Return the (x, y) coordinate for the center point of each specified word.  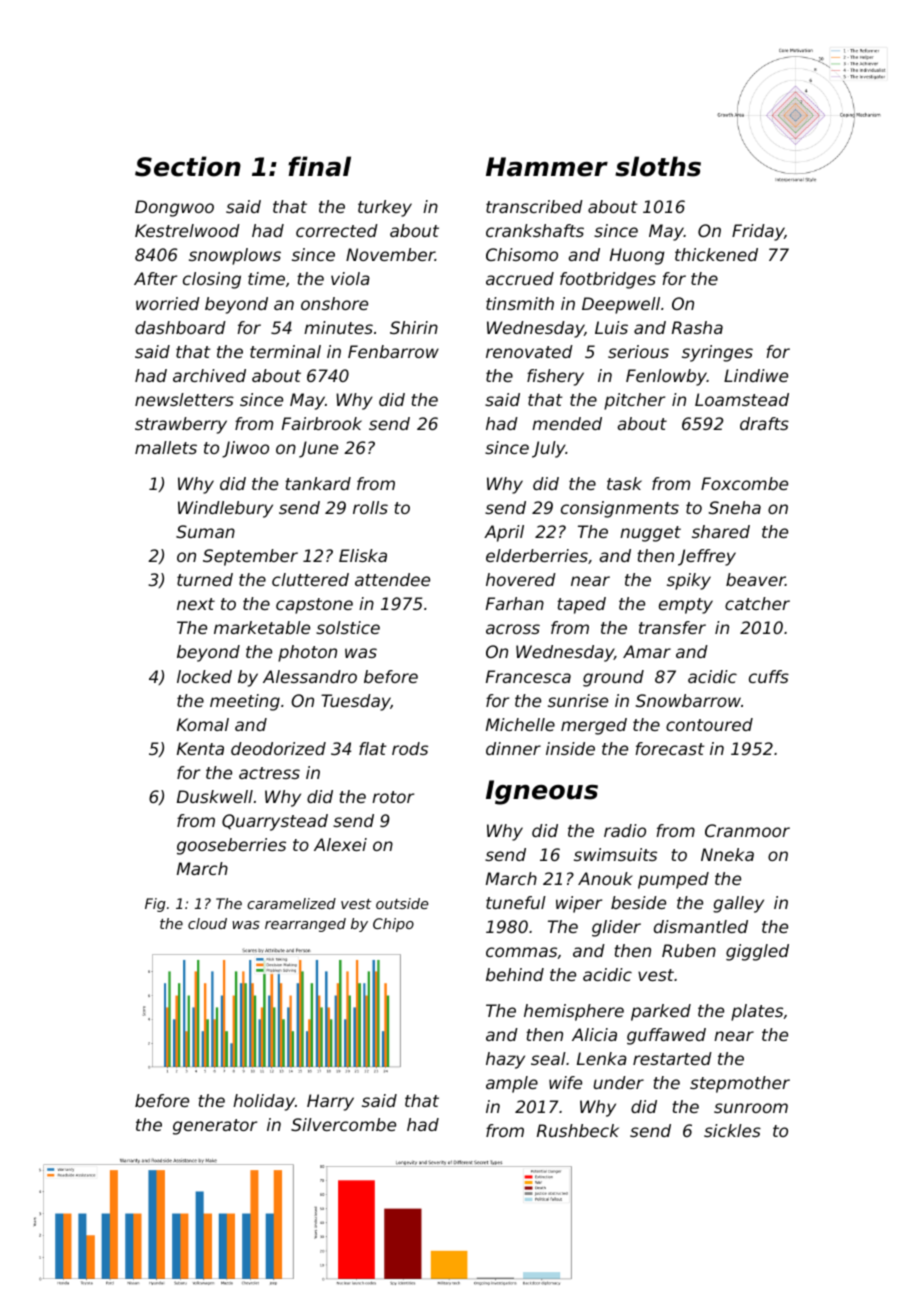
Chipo (393, 925)
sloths (658, 166)
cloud (207, 923)
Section (188, 166)
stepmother (740, 1084)
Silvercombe (343, 1124)
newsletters (184, 399)
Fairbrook (322, 423)
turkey (385, 208)
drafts (764, 423)
